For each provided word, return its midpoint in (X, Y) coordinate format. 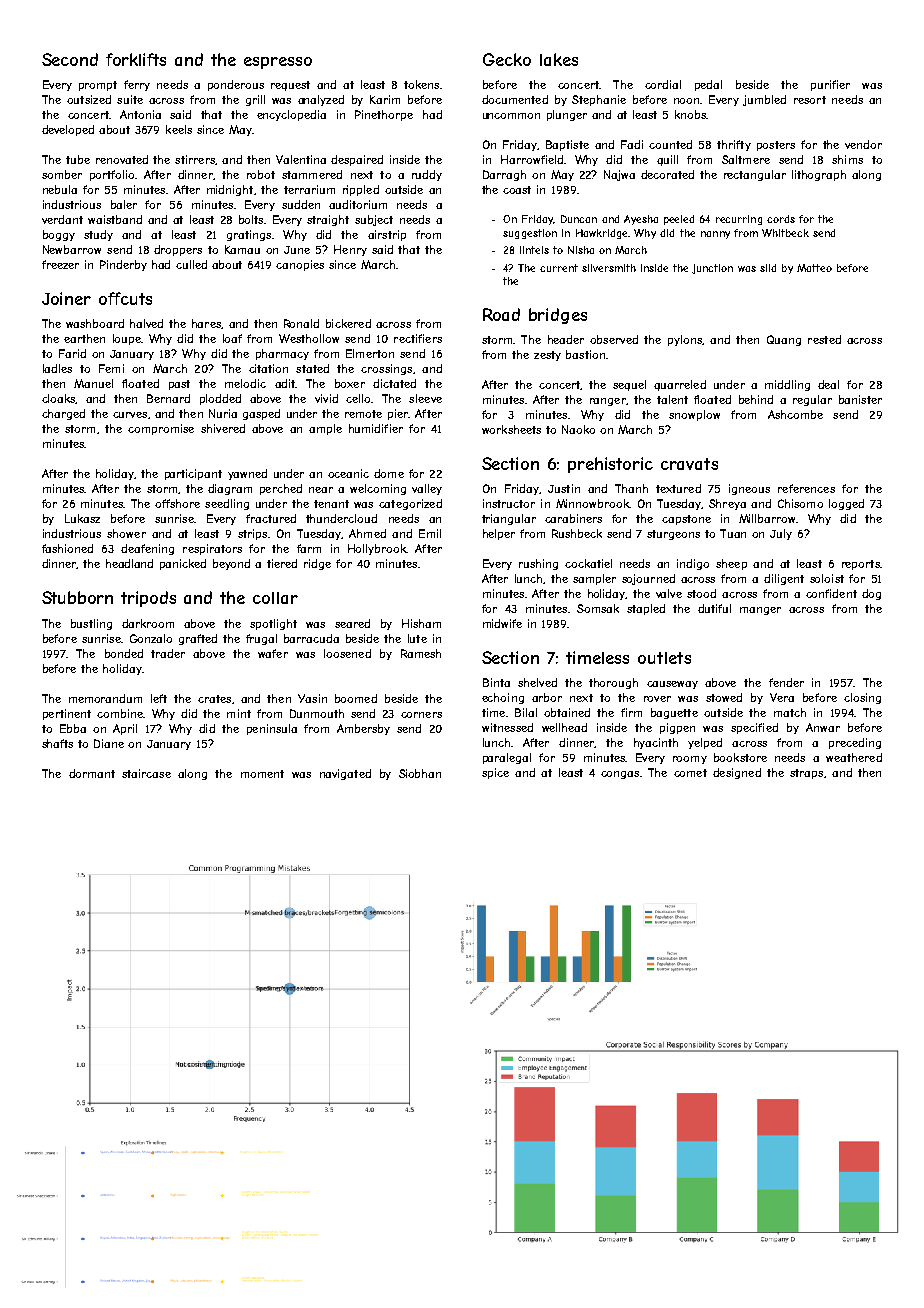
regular (812, 400)
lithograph (819, 175)
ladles (57, 368)
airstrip (387, 235)
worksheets (511, 429)
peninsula (272, 729)
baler (124, 204)
